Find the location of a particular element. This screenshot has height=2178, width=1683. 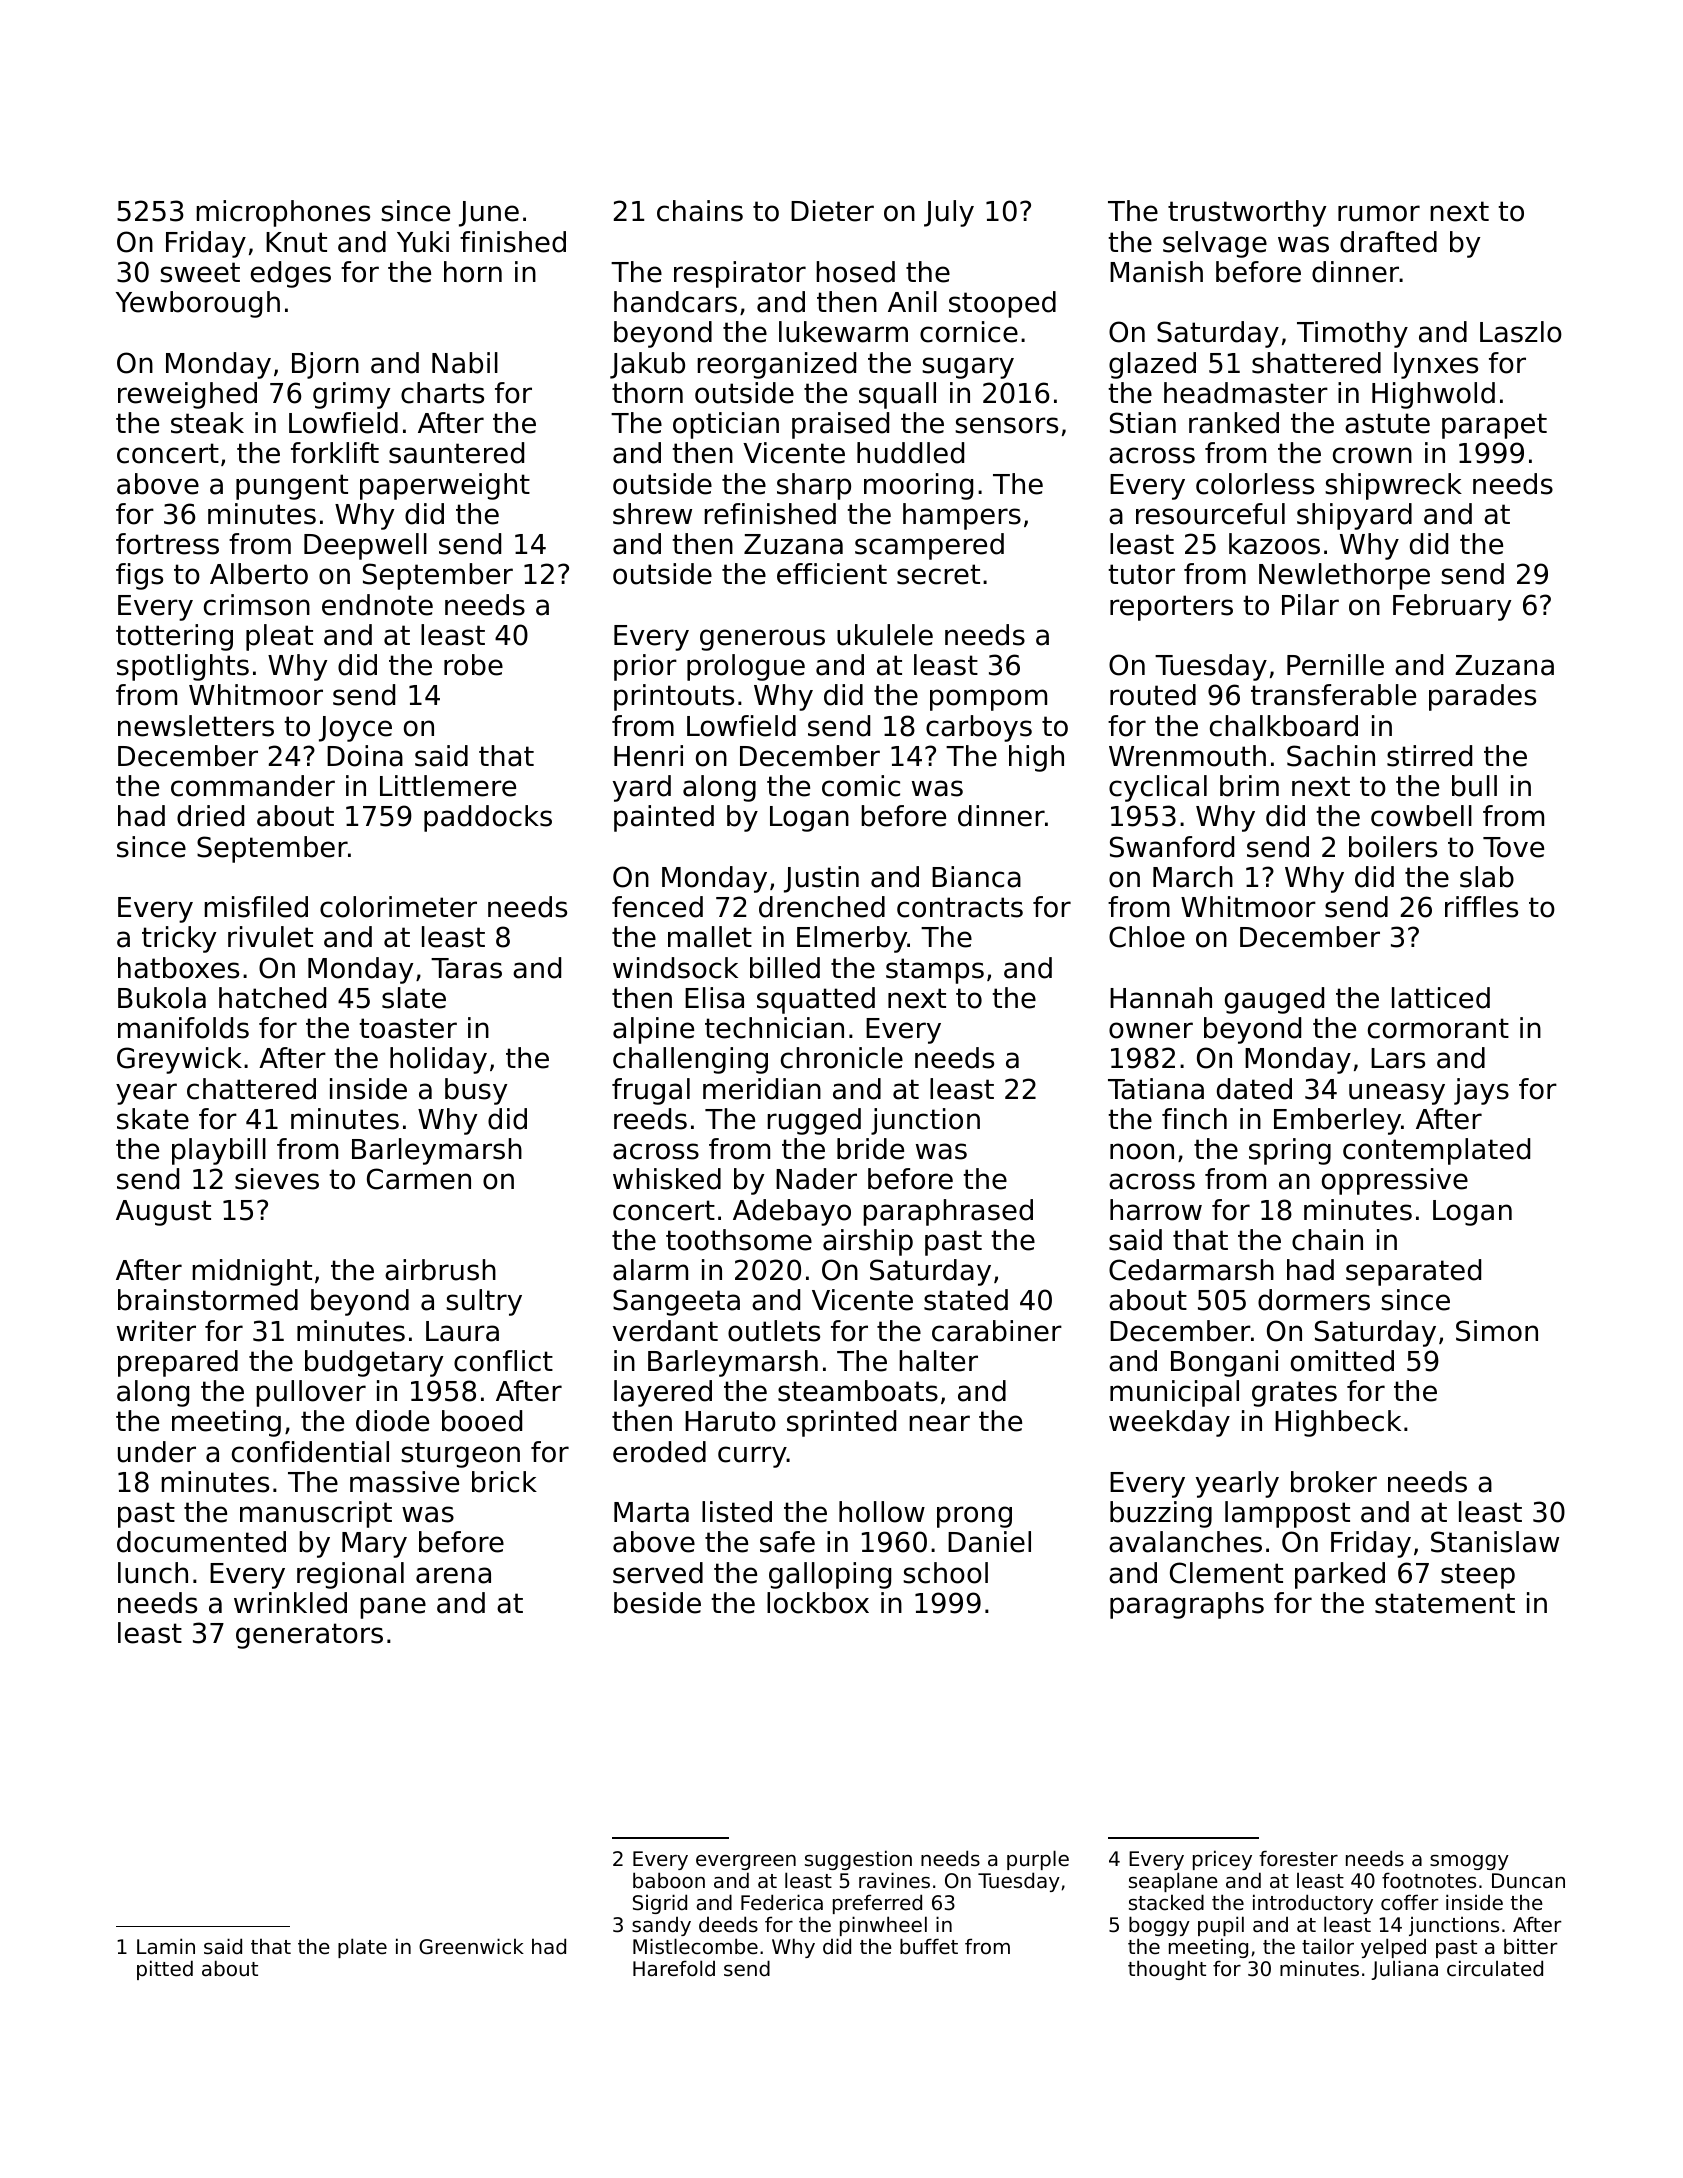

trustworthy is located at coordinates (1247, 213).
